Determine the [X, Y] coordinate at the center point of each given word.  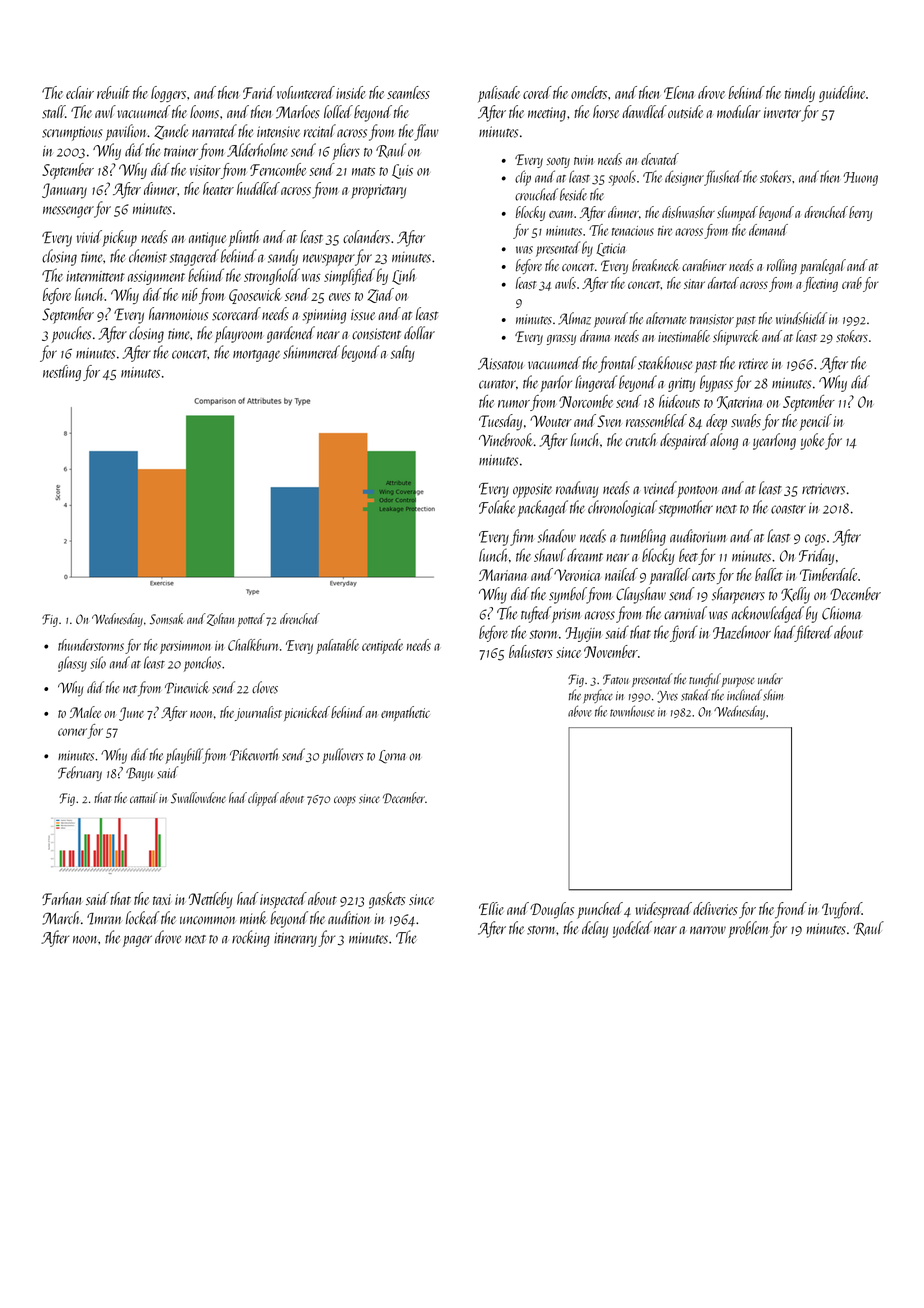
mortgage [256, 356]
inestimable [684, 336]
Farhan [61, 898]
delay [595, 929]
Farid [259, 92]
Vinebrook [506, 440]
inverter [782, 112]
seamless [408, 92]
